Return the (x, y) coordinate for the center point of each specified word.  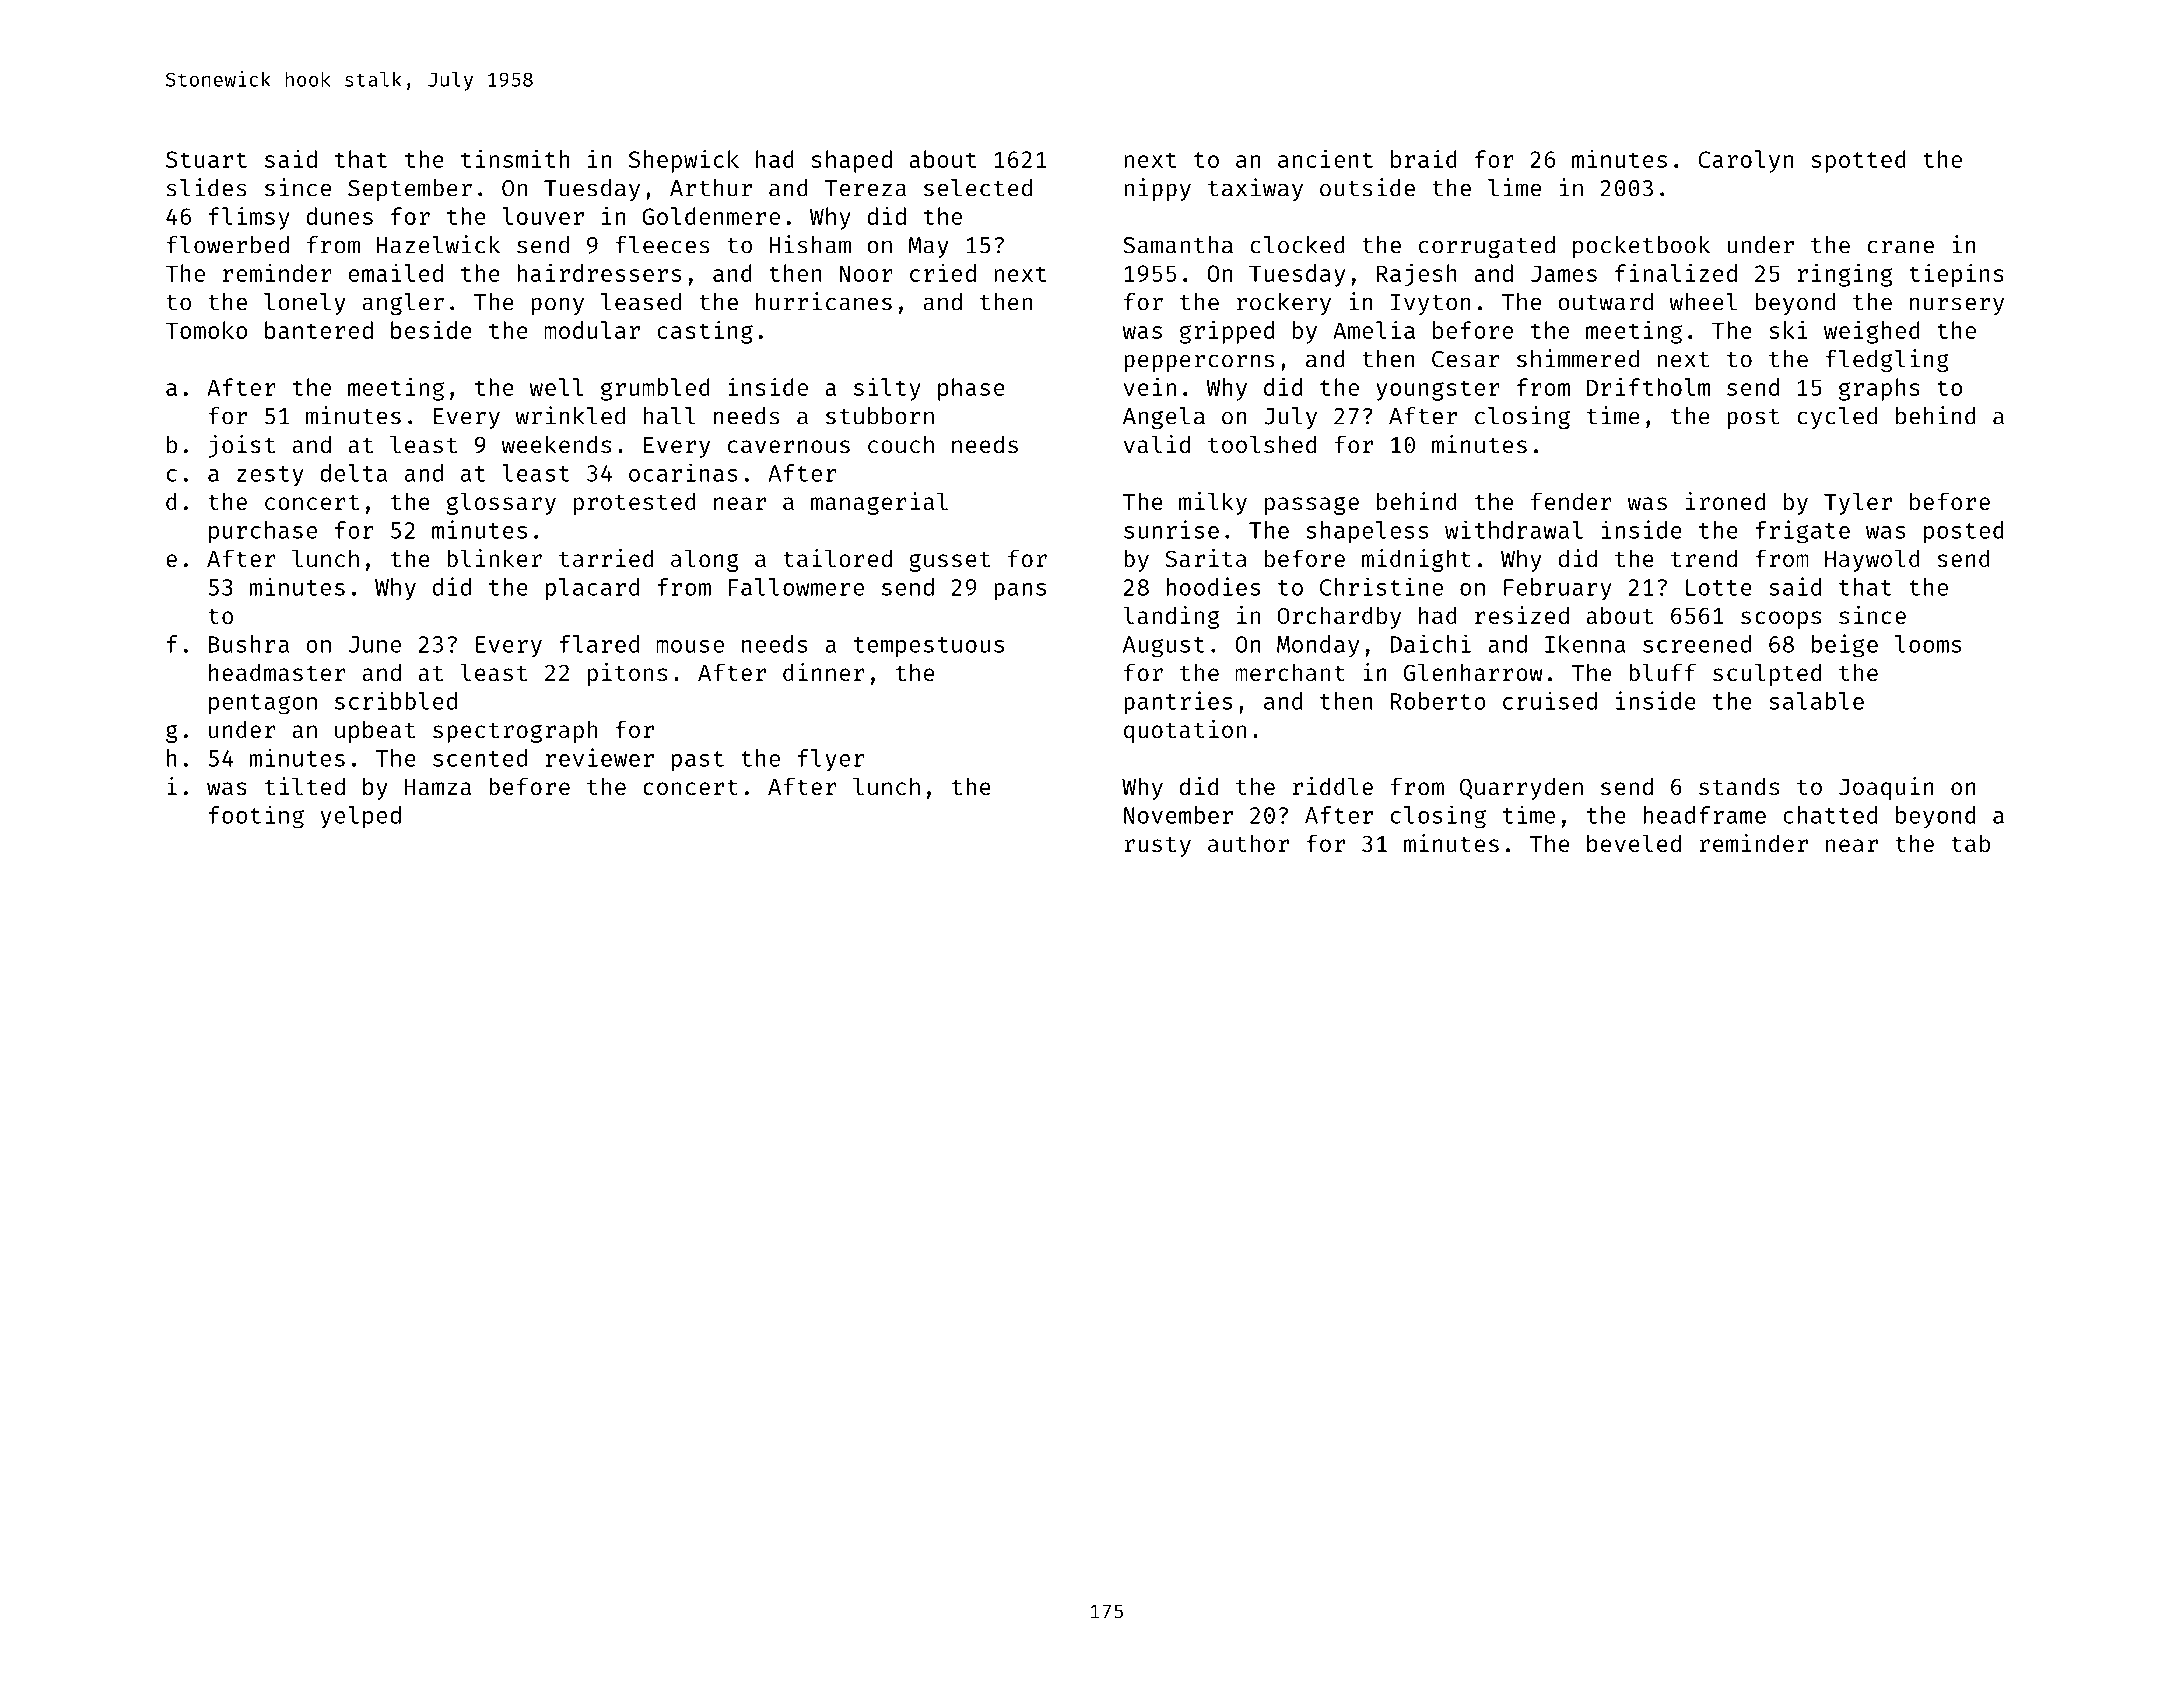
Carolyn (1745, 161)
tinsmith (515, 158)
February (1558, 589)
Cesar (1466, 359)
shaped (852, 161)
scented (480, 758)
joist (242, 446)
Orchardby (1339, 617)
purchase (263, 532)
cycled (1837, 418)
